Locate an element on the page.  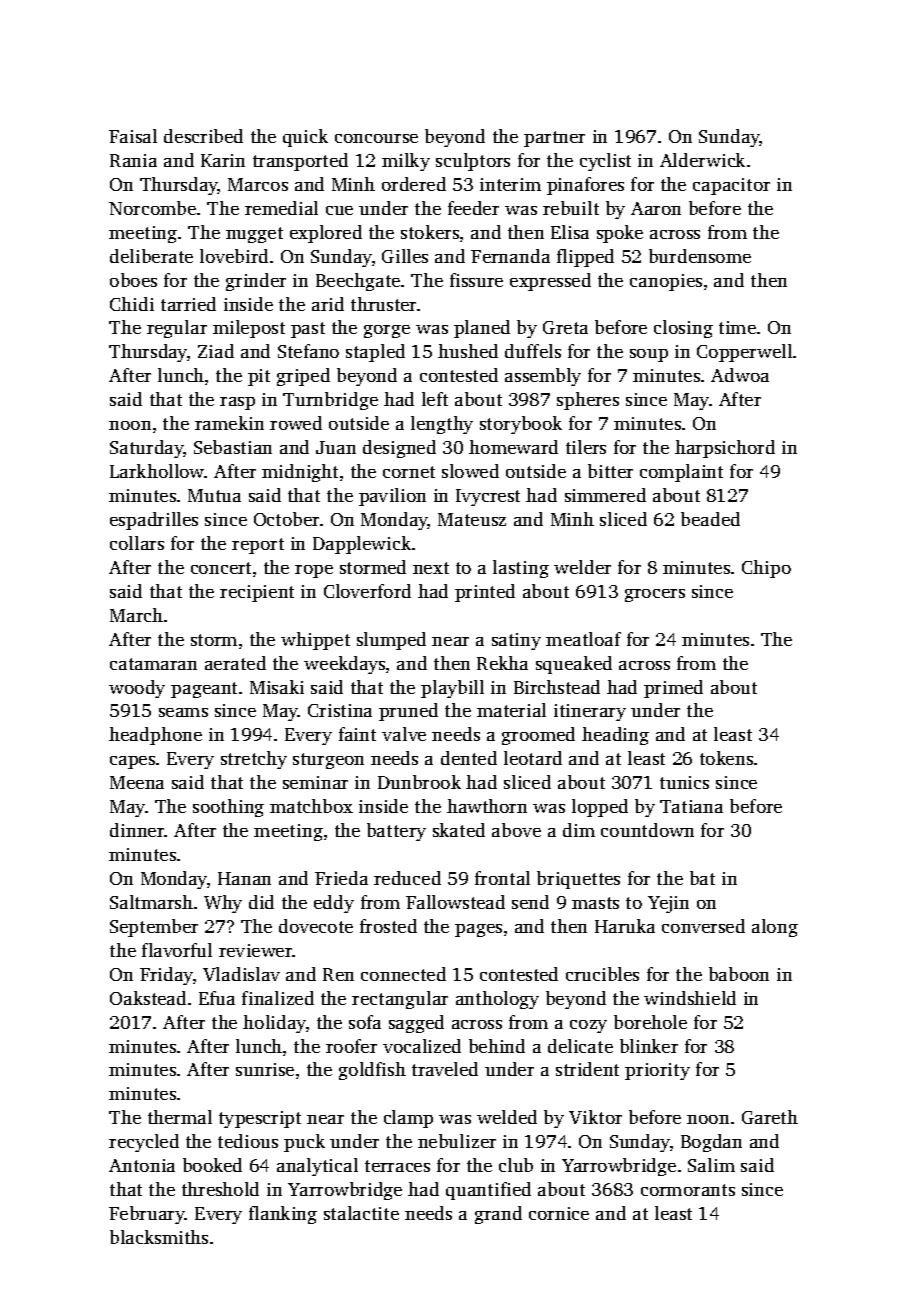
strident is located at coordinates (587, 1069).
